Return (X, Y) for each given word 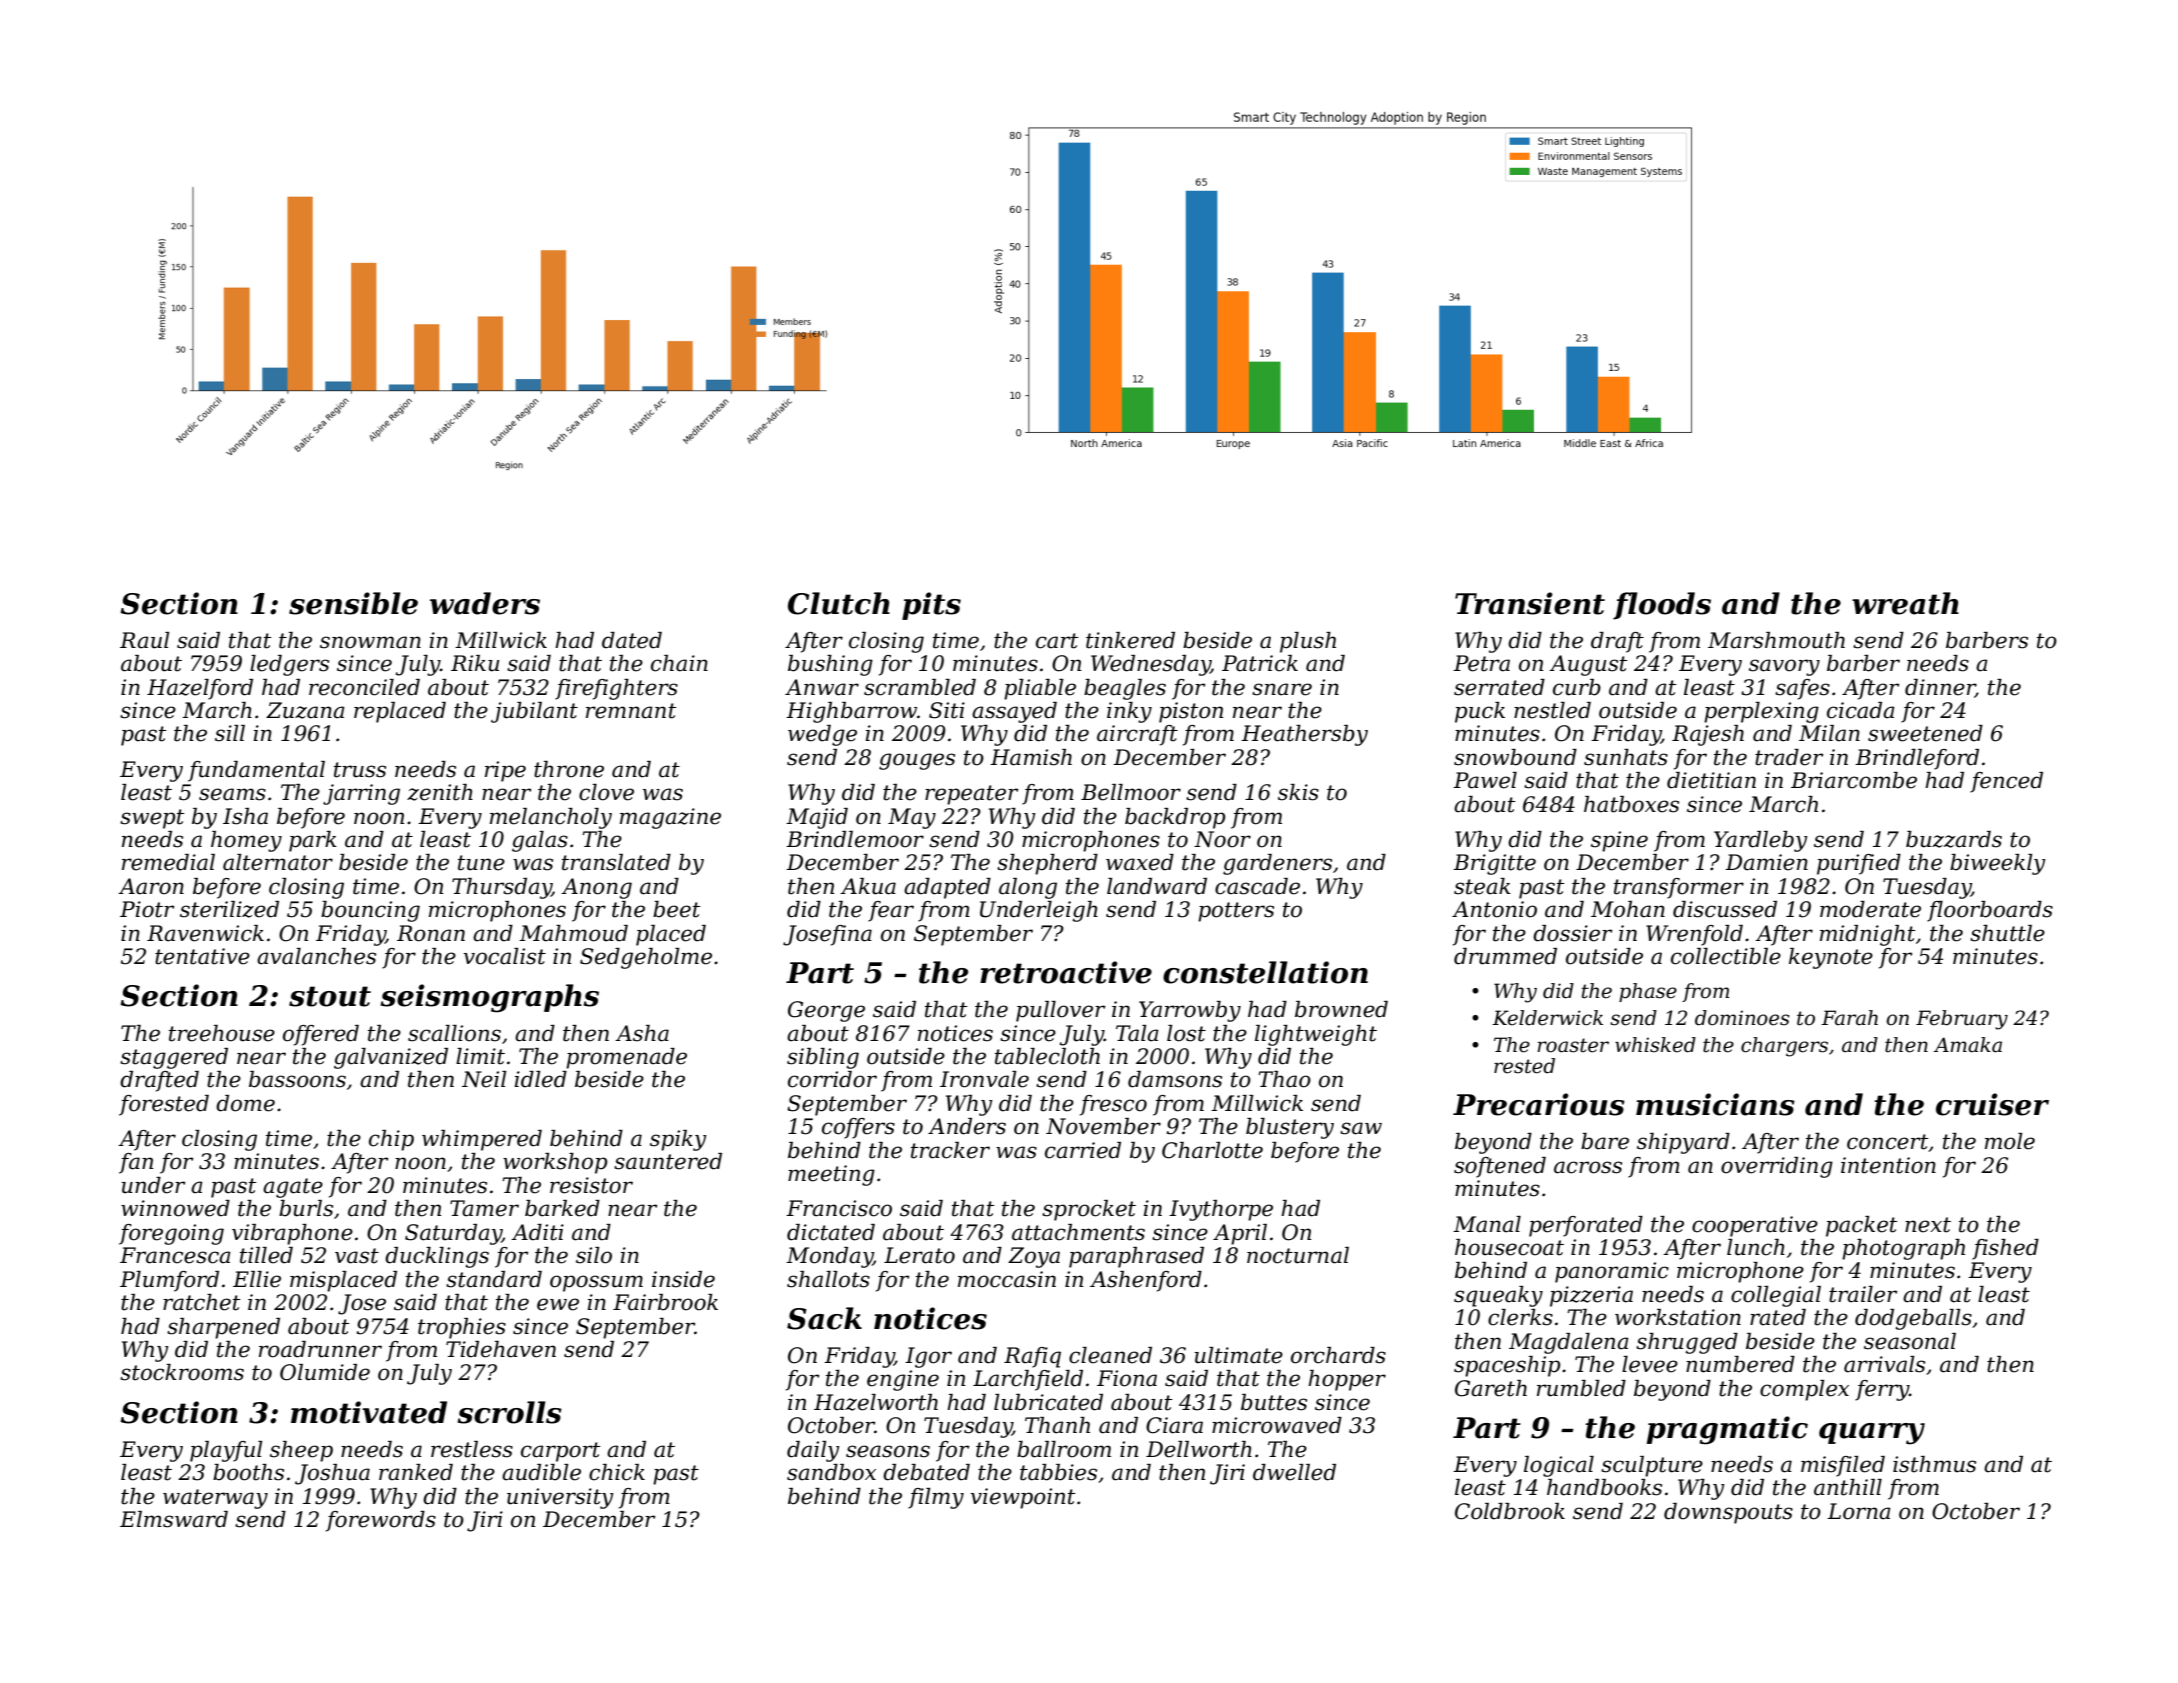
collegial (1776, 1296)
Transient (1530, 603)
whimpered (482, 1140)
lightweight (1316, 1035)
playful (226, 1451)
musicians (1715, 1104)
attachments (1078, 1232)
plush (1308, 642)
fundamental (256, 771)
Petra (1481, 663)
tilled (266, 1255)
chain (679, 663)
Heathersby (1304, 735)
